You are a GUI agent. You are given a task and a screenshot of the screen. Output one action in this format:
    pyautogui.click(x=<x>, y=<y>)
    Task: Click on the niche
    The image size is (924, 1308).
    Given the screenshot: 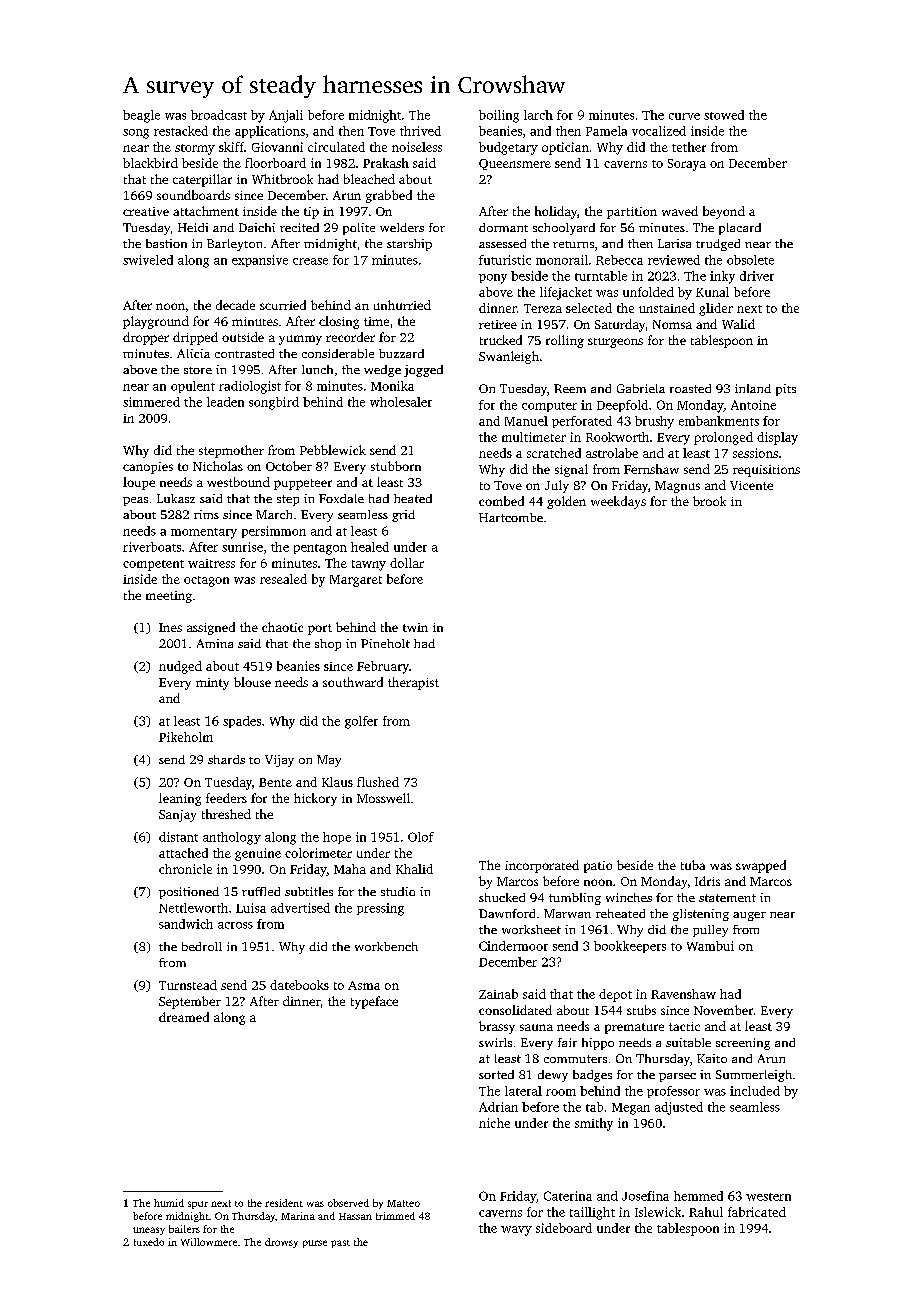 What is the action you would take?
    pyautogui.click(x=494, y=1123)
